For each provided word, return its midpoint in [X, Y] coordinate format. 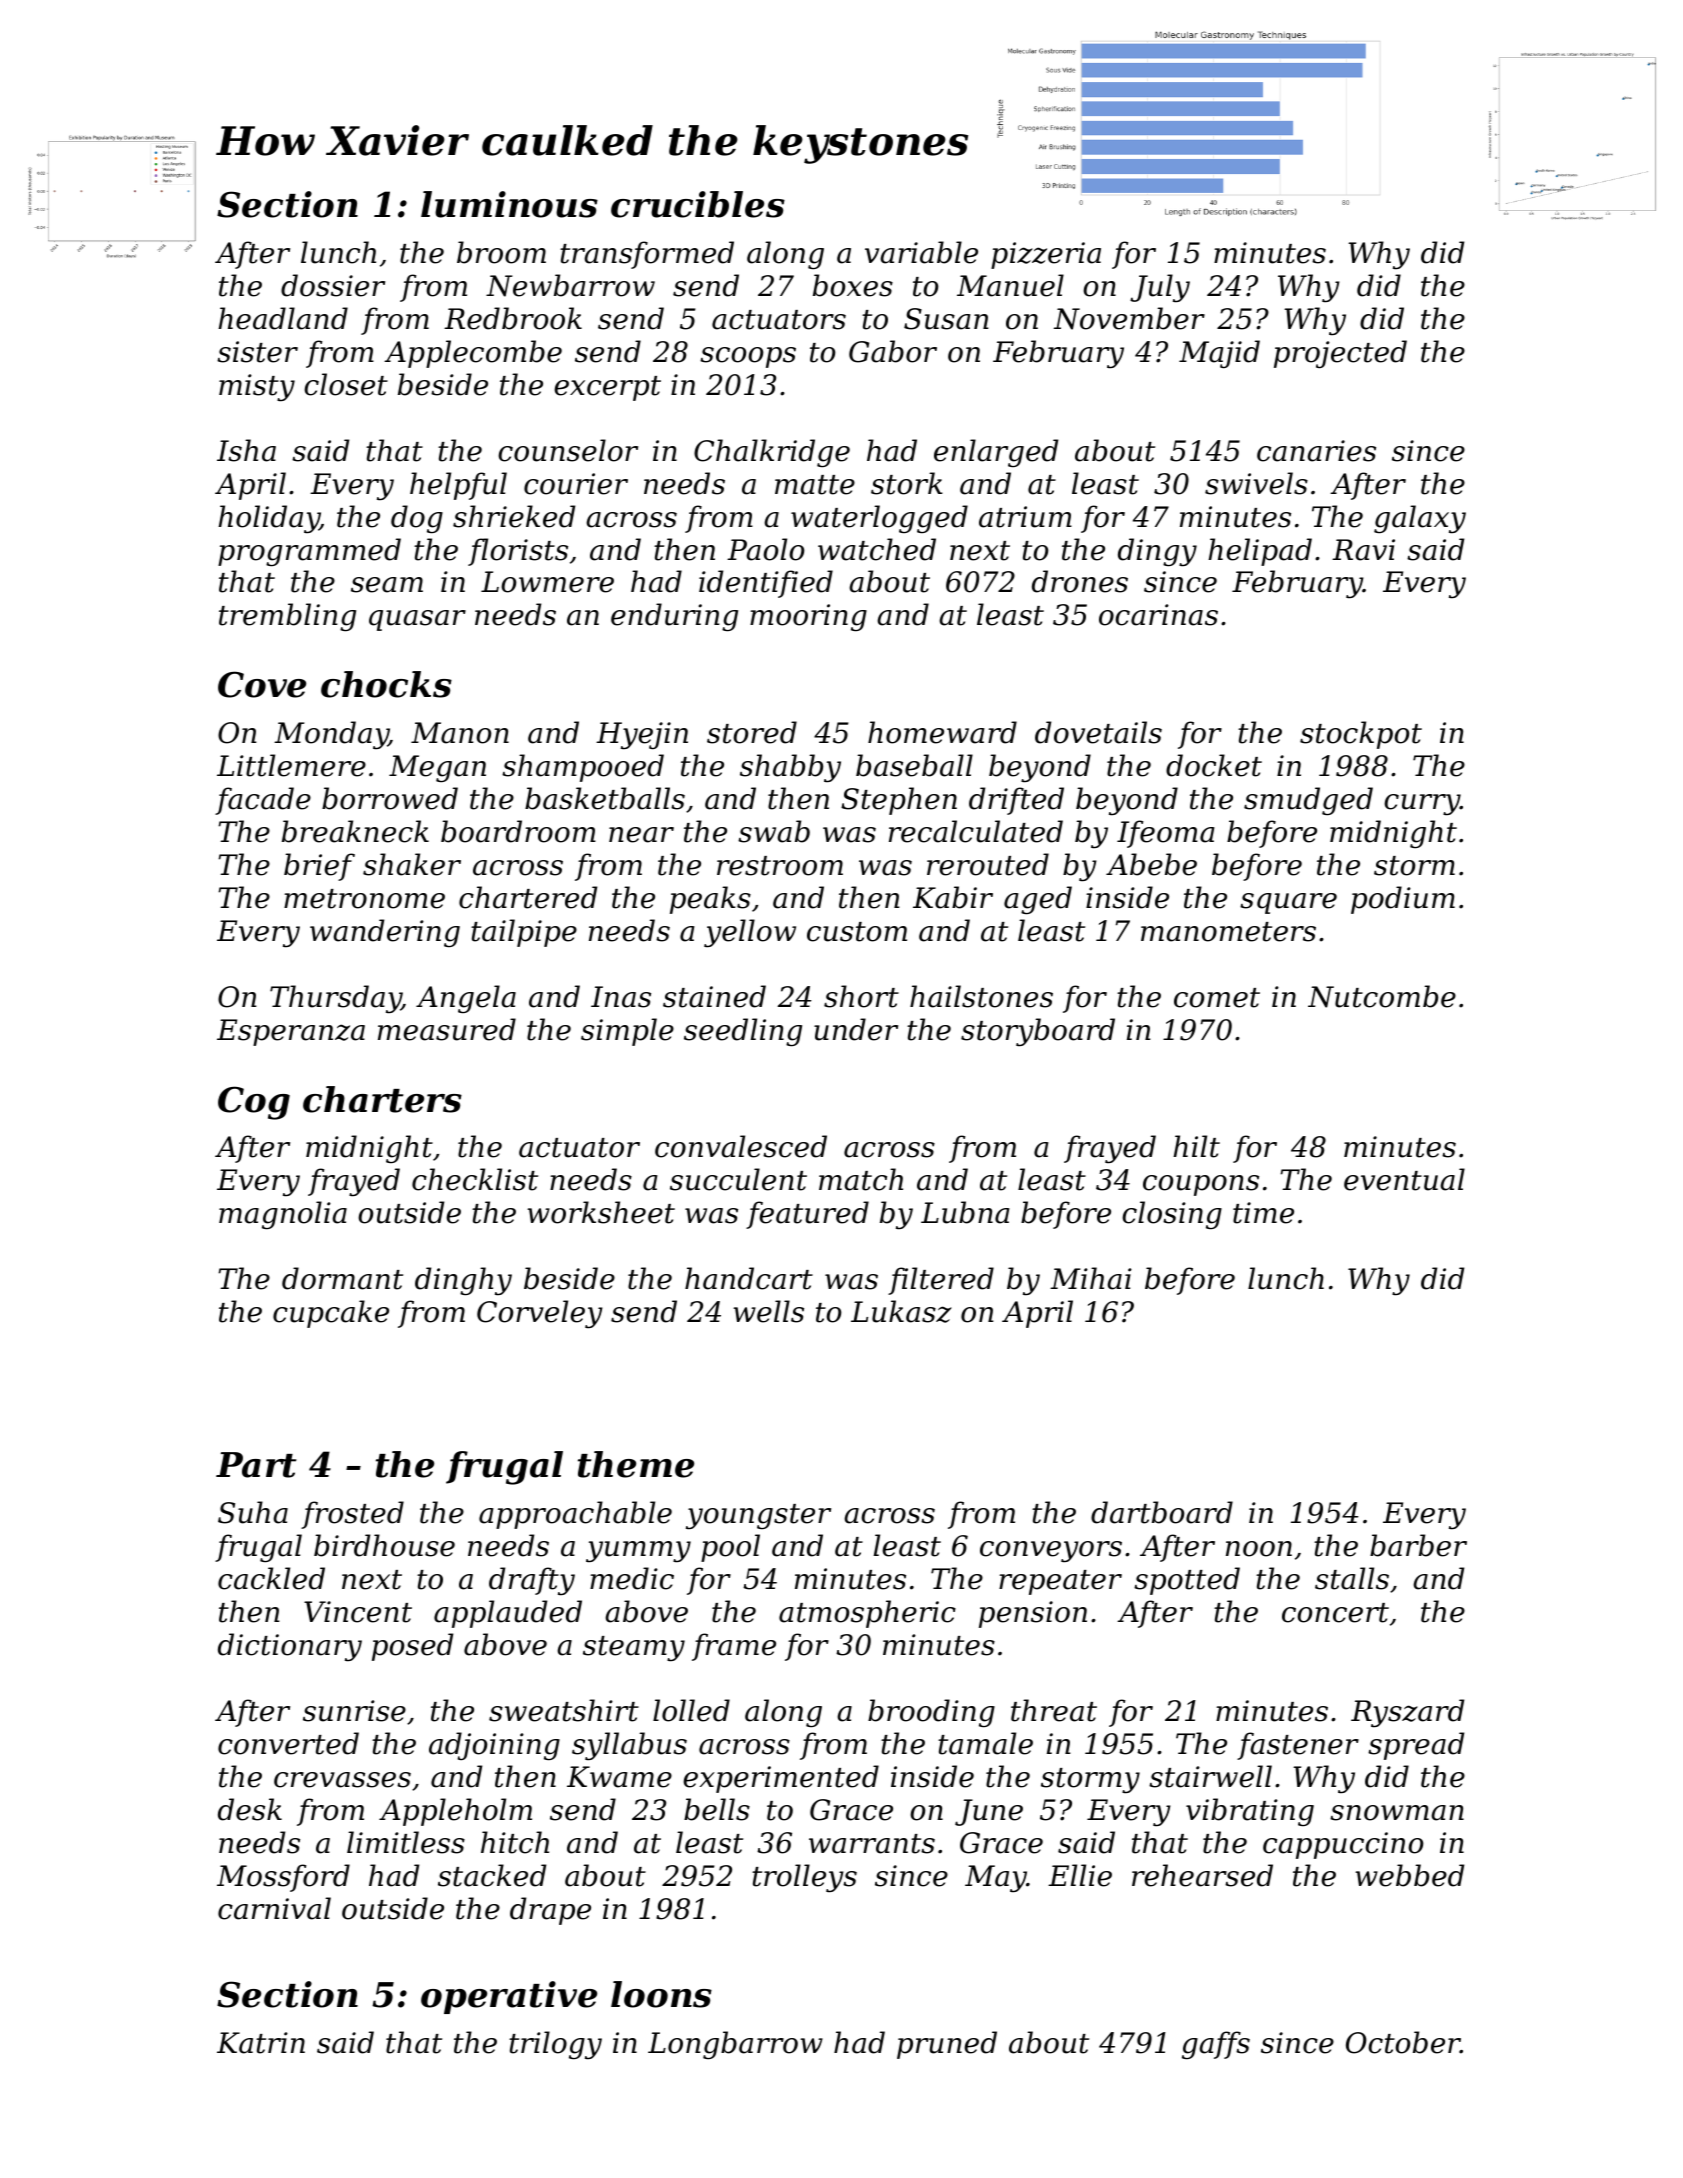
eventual [1404, 1179]
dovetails [1098, 732]
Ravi [1363, 550]
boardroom [518, 831]
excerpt [607, 388]
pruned [947, 2045]
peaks [710, 900]
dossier [333, 285]
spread [1416, 1746]
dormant [342, 1278]
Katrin [261, 2043]
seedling [743, 1032]
